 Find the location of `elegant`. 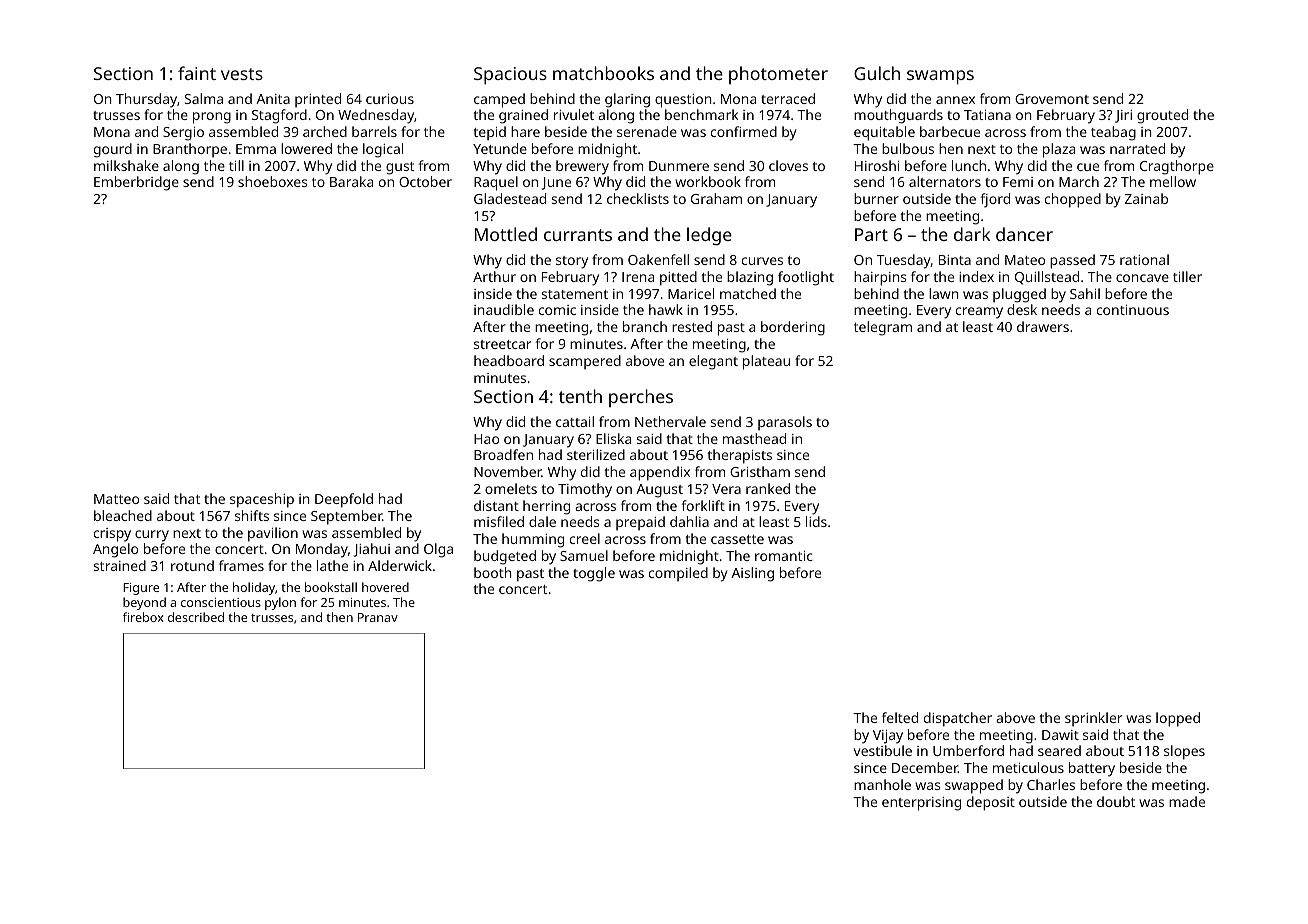

elegant is located at coordinates (713, 362).
